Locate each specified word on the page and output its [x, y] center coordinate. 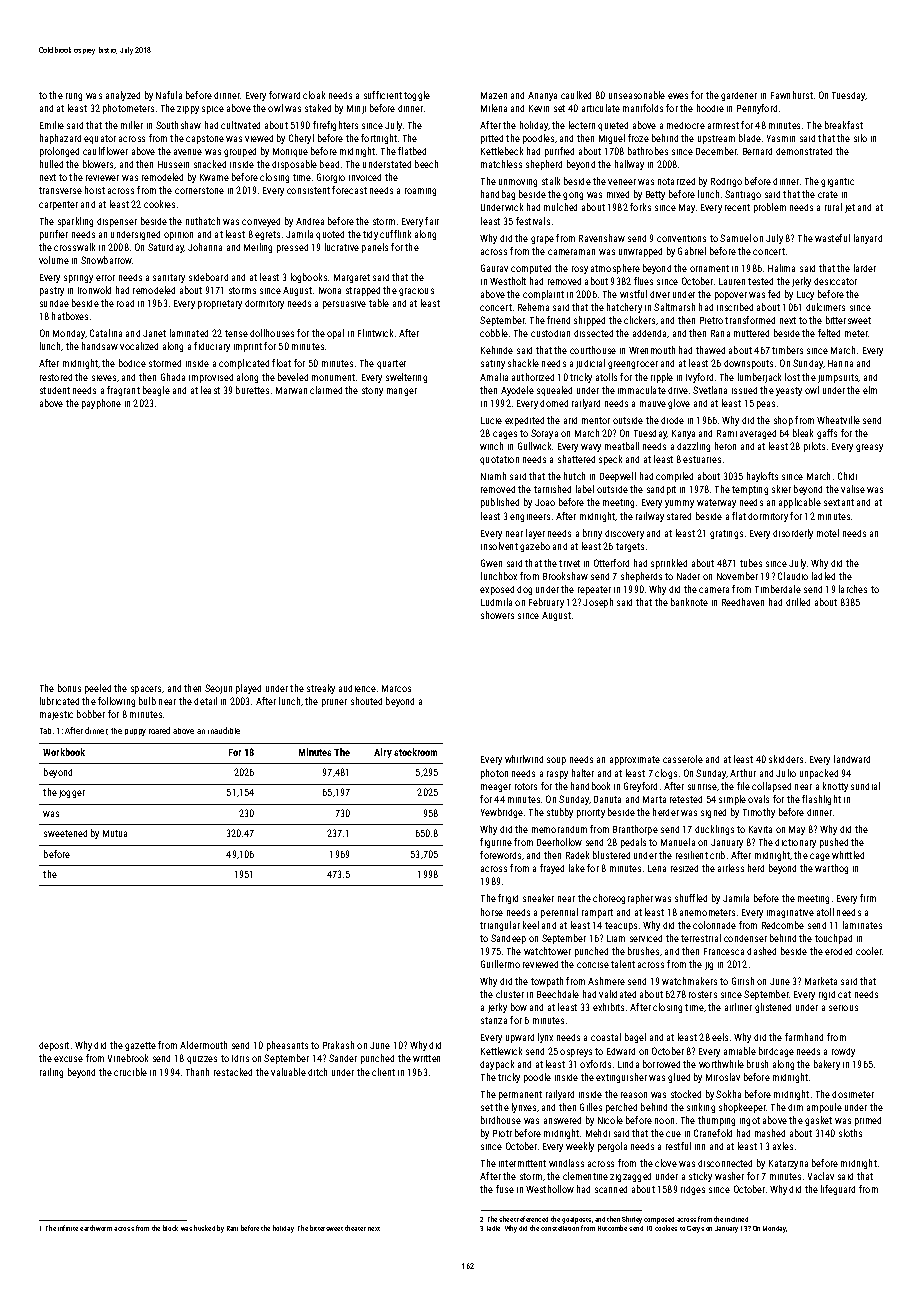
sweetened [65, 833]
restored [56, 377]
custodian [550, 333]
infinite [68, 1228]
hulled [51, 164]
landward [852, 759]
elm [870, 390]
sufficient [383, 95]
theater [355, 1228]
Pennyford [757, 109]
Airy [383, 753]
